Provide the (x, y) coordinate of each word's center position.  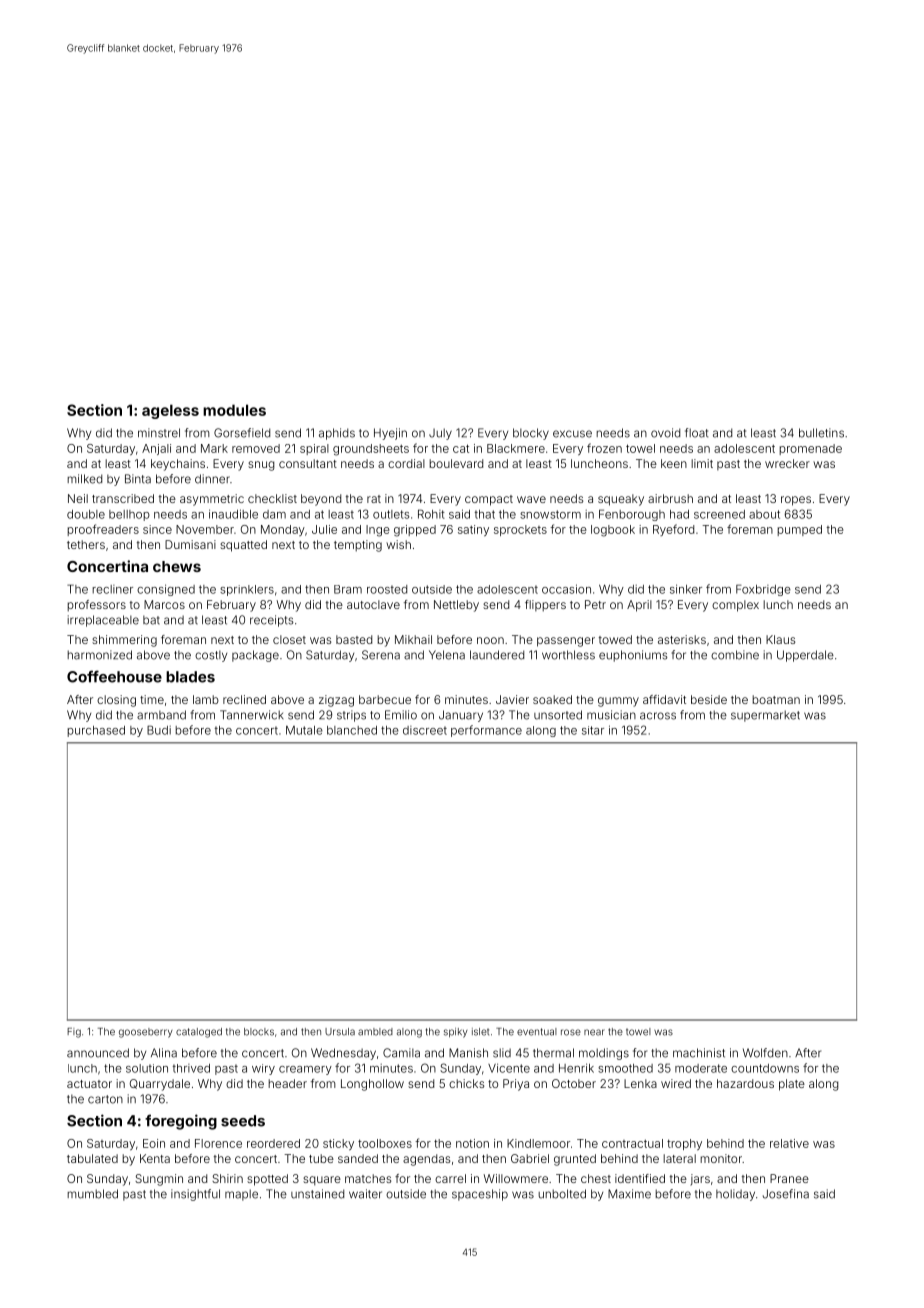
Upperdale (805, 656)
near (594, 1032)
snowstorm (550, 514)
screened (719, 514)
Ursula (340, 1032)
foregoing (181, 1122)
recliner (112, 589)
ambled (375, 1032)
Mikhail (413, 639)
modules (234, 410)
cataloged (199, 1033)
